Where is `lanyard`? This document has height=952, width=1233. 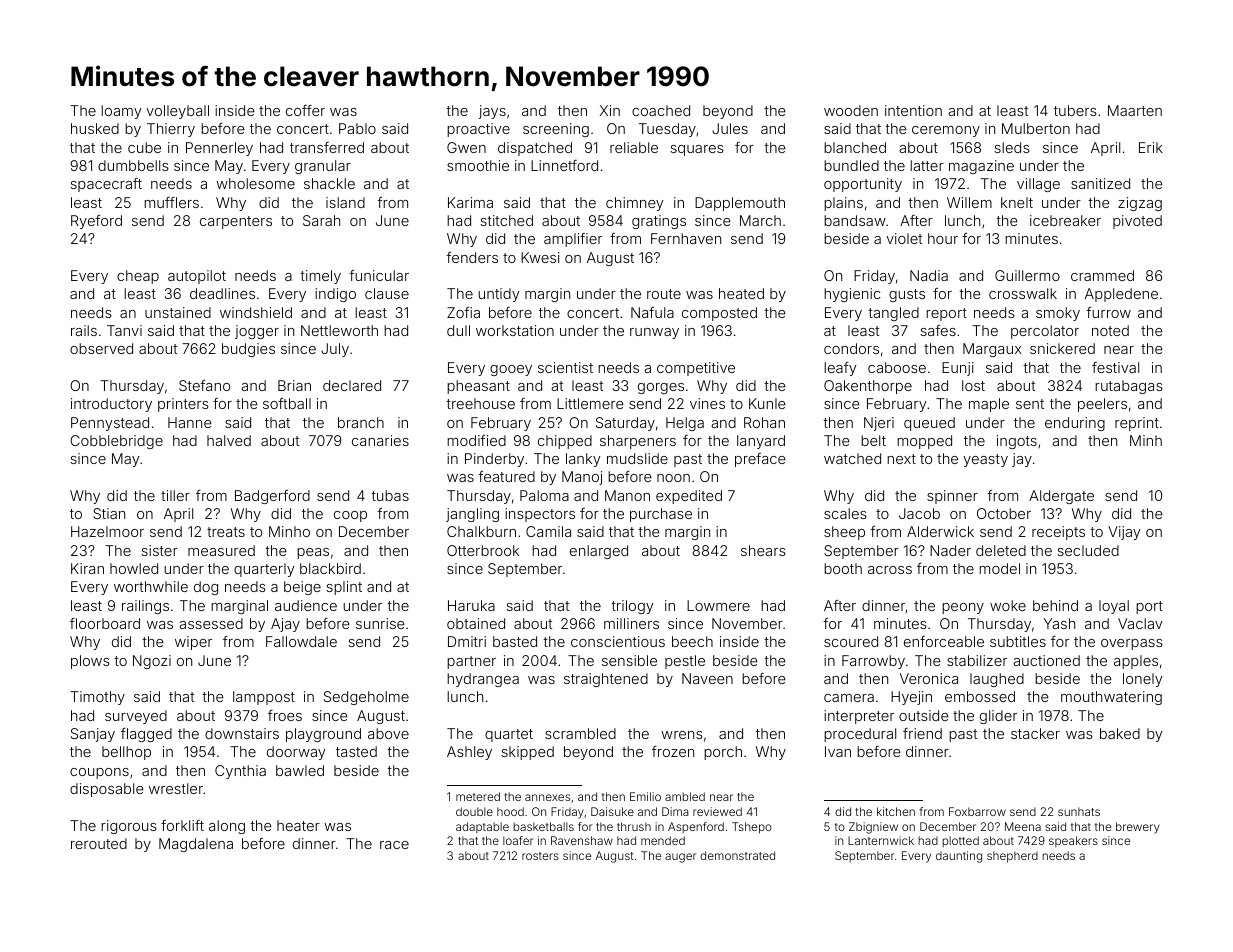 lanyard is located at coordinates (761, 442).
